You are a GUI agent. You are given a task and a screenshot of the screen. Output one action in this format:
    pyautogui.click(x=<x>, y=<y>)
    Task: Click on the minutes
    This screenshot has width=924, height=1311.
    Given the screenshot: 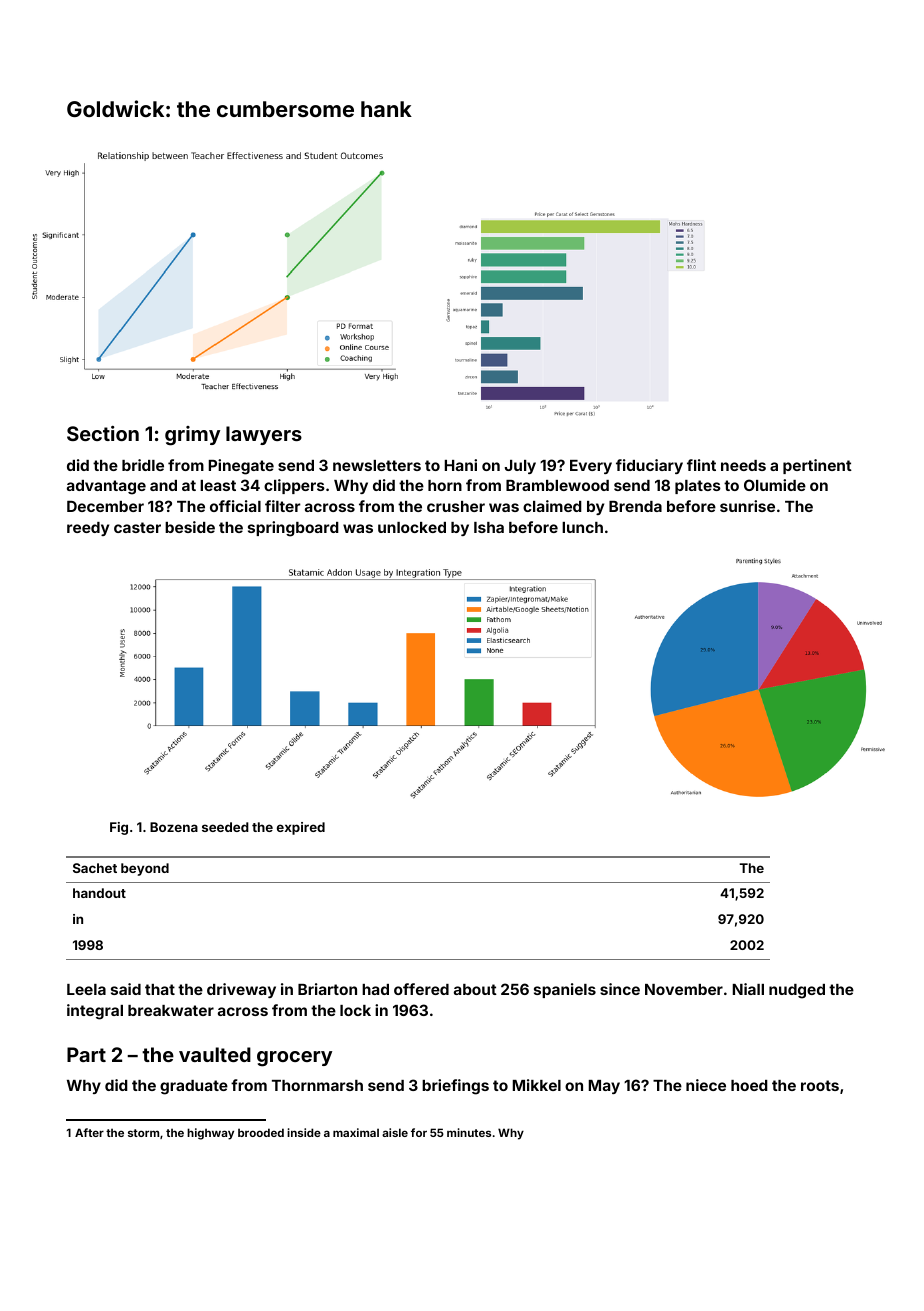 What is the action you would take?
    pyautogui.click(x=469, y=1132)
